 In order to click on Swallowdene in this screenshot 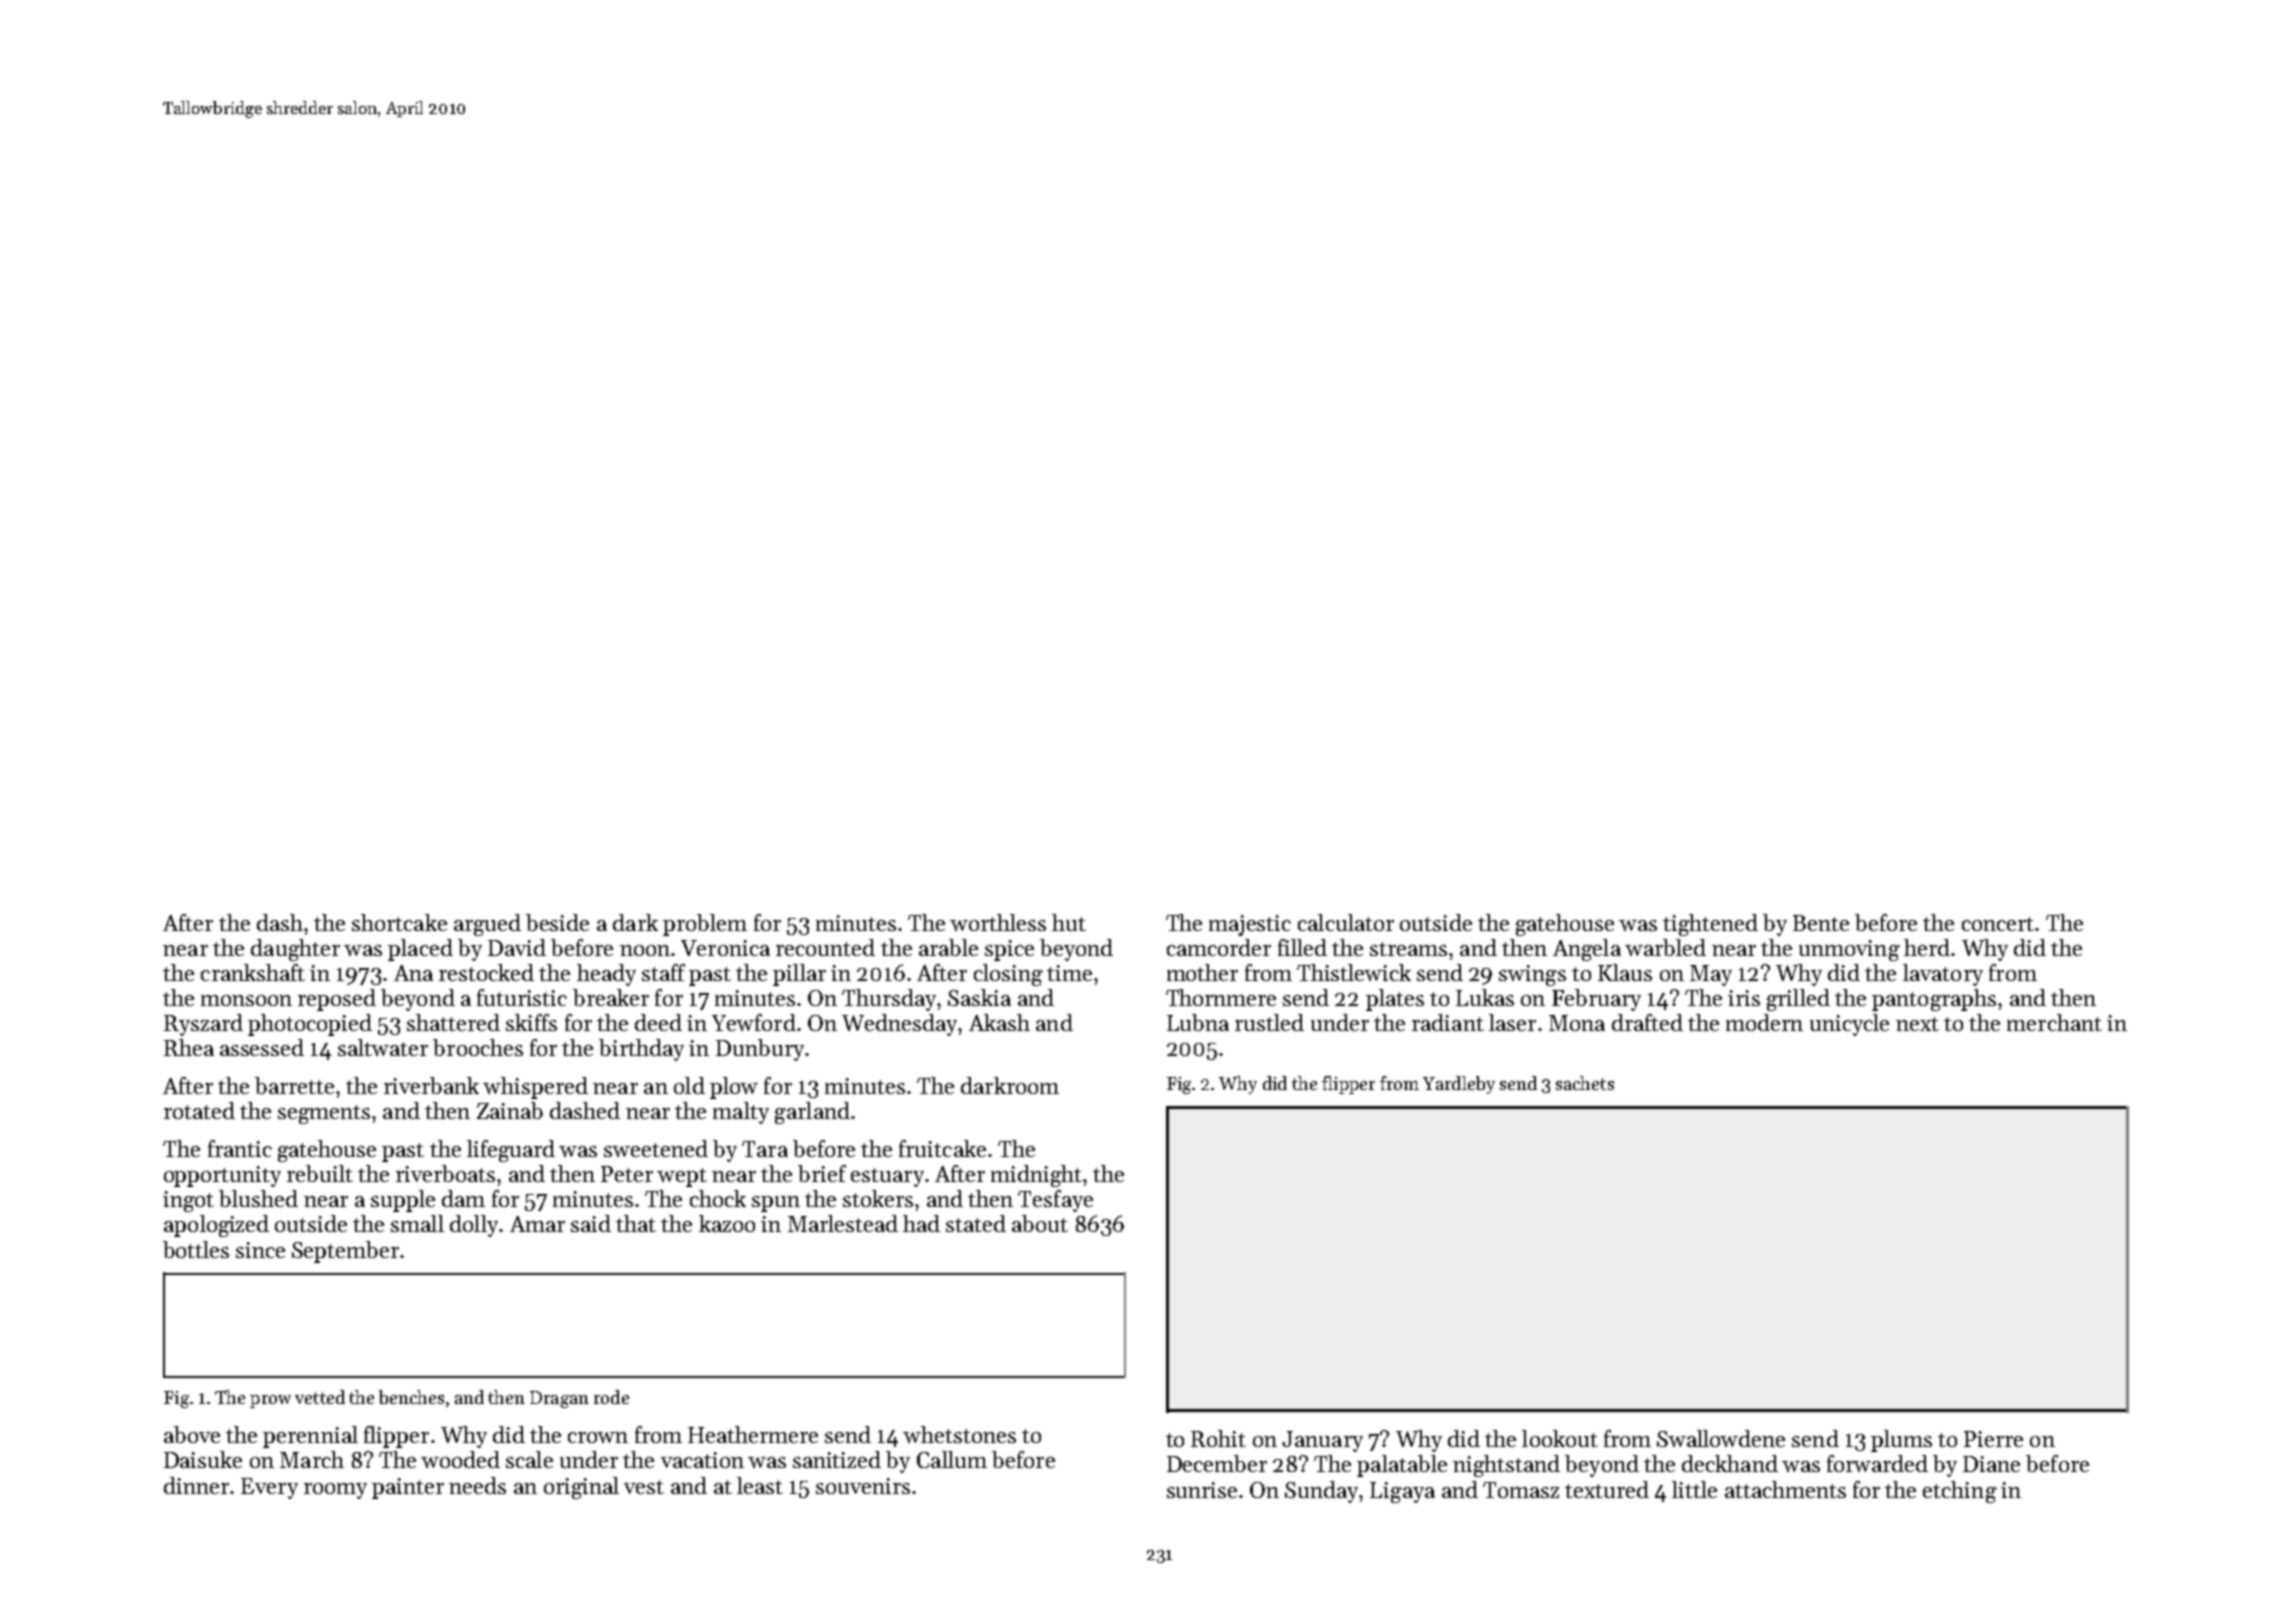, I will do `click(1721, 1438)`.
